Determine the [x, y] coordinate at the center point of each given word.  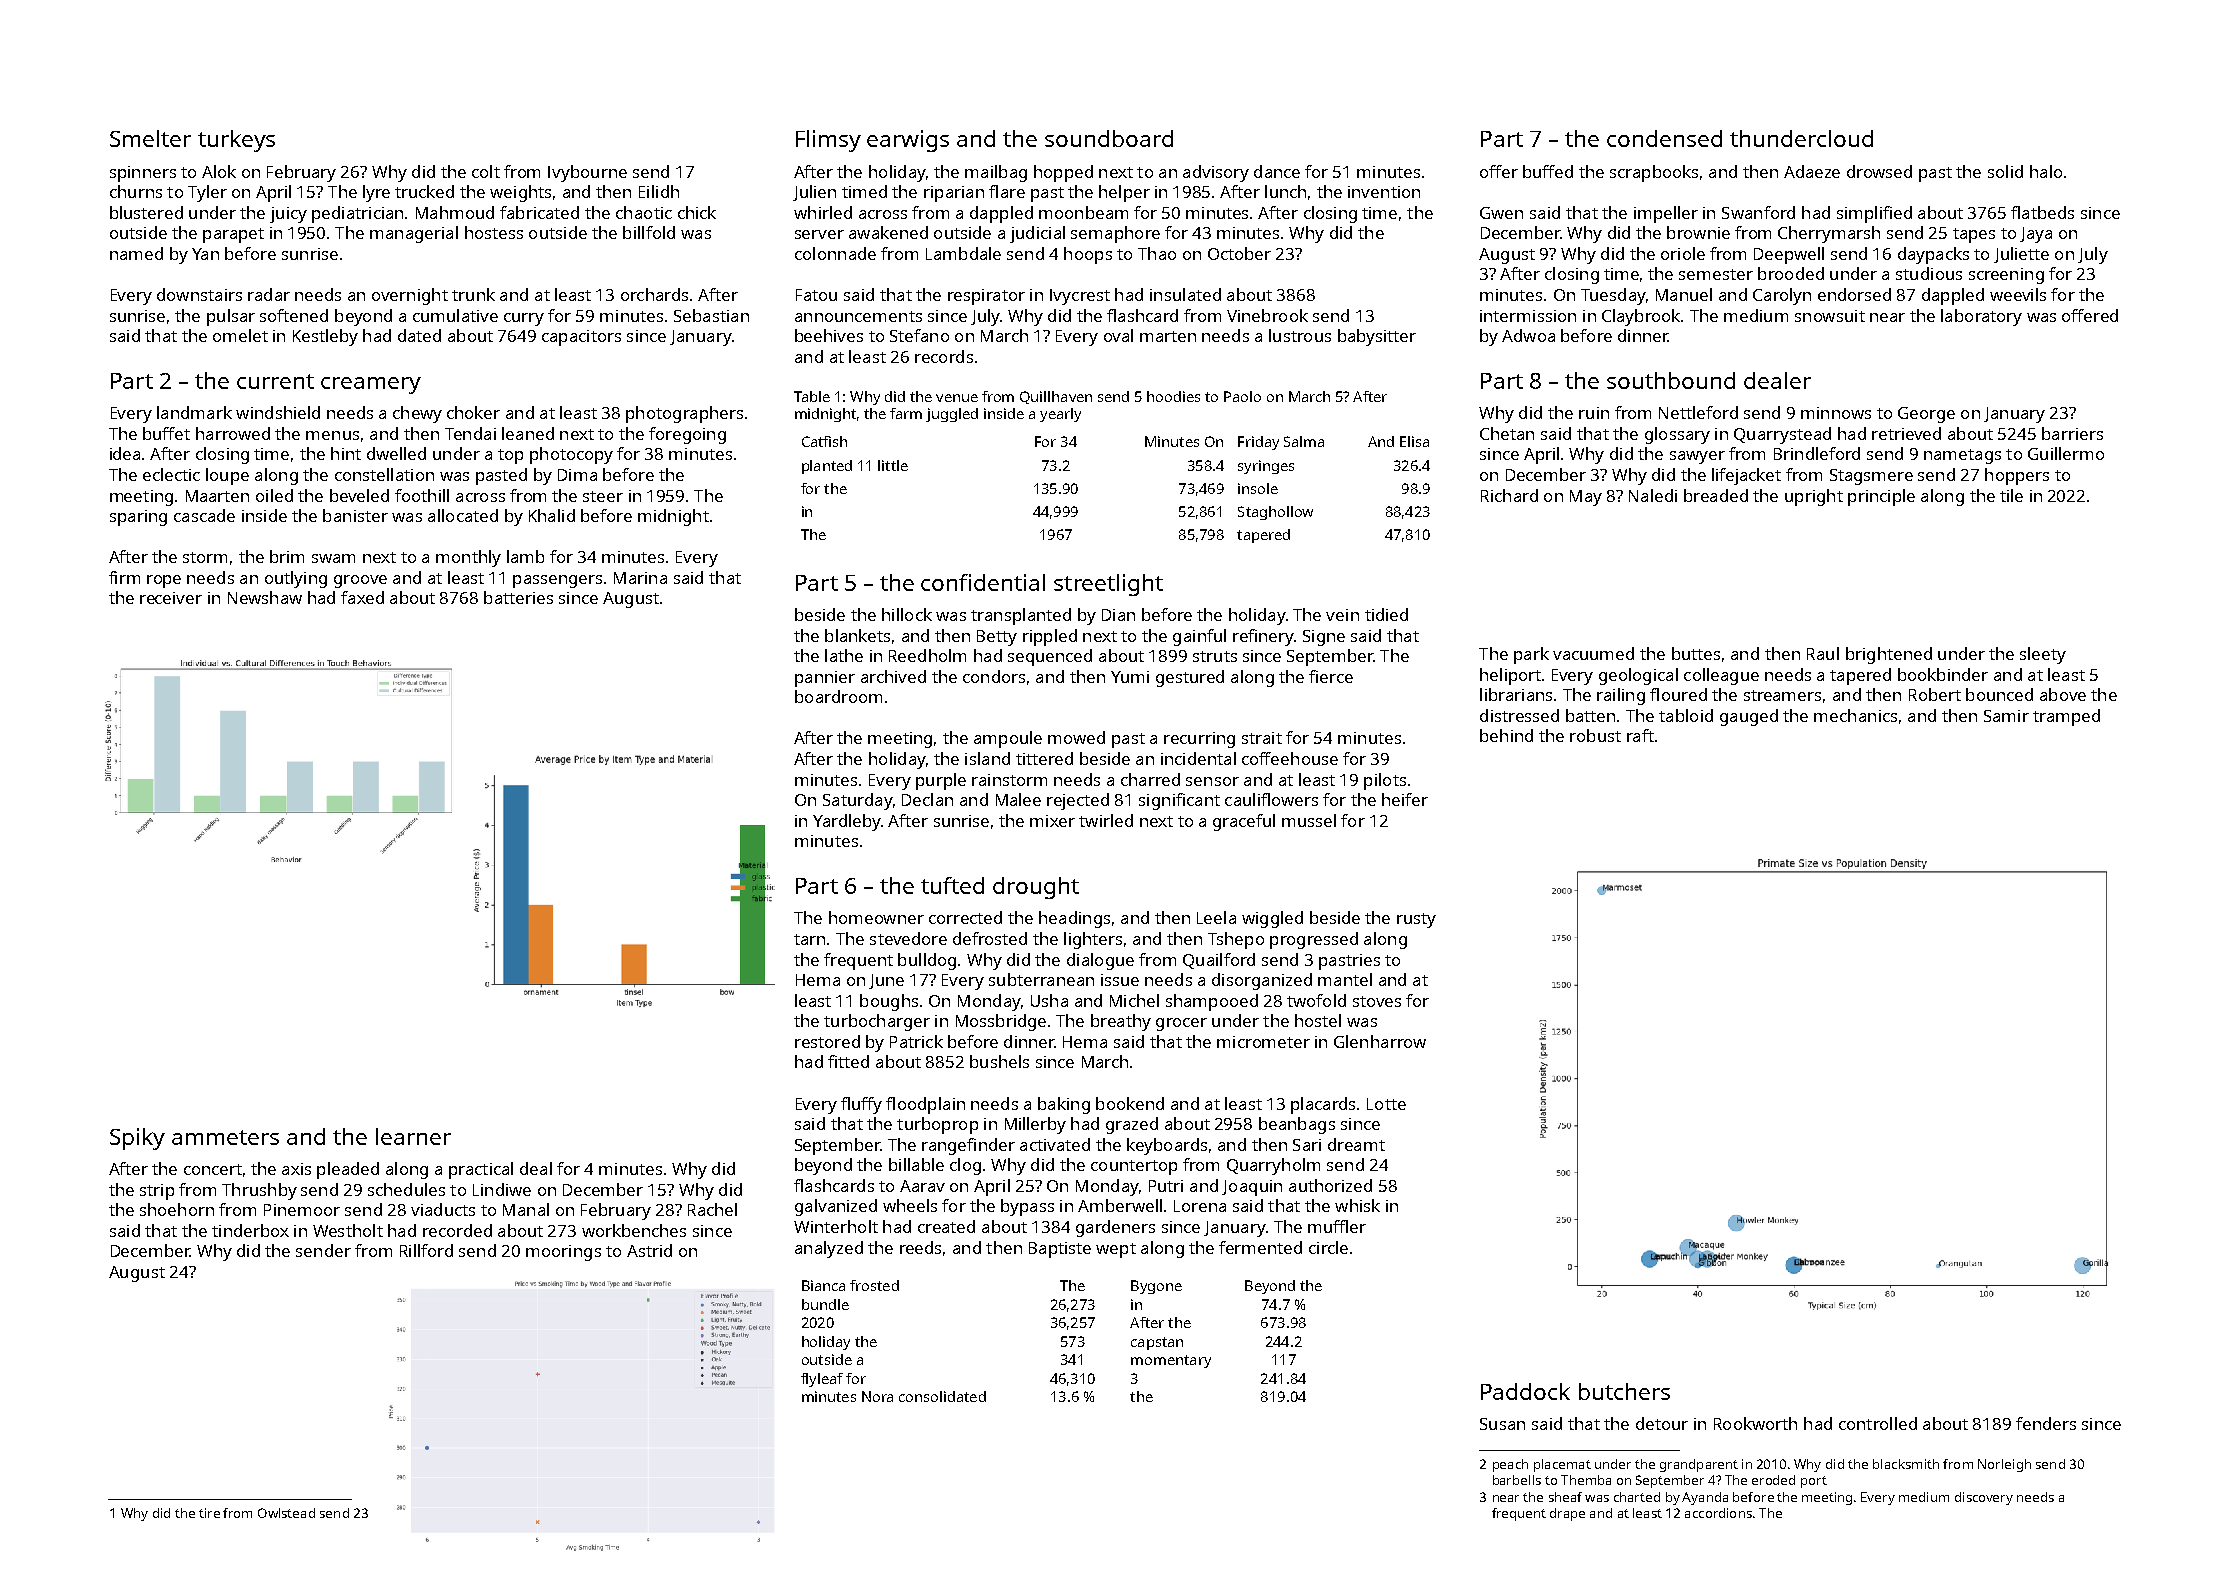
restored [827, 1041]
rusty [1416, 920]
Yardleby [847, 822]
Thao [1157, 253]
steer [603, 496]
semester [1716, 274]
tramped [2066, 717]
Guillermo [2066, 453]
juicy [288, 215]
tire [209, 1513]
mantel [1345, 979]
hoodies [1173, 396]
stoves [1377, 1001]
